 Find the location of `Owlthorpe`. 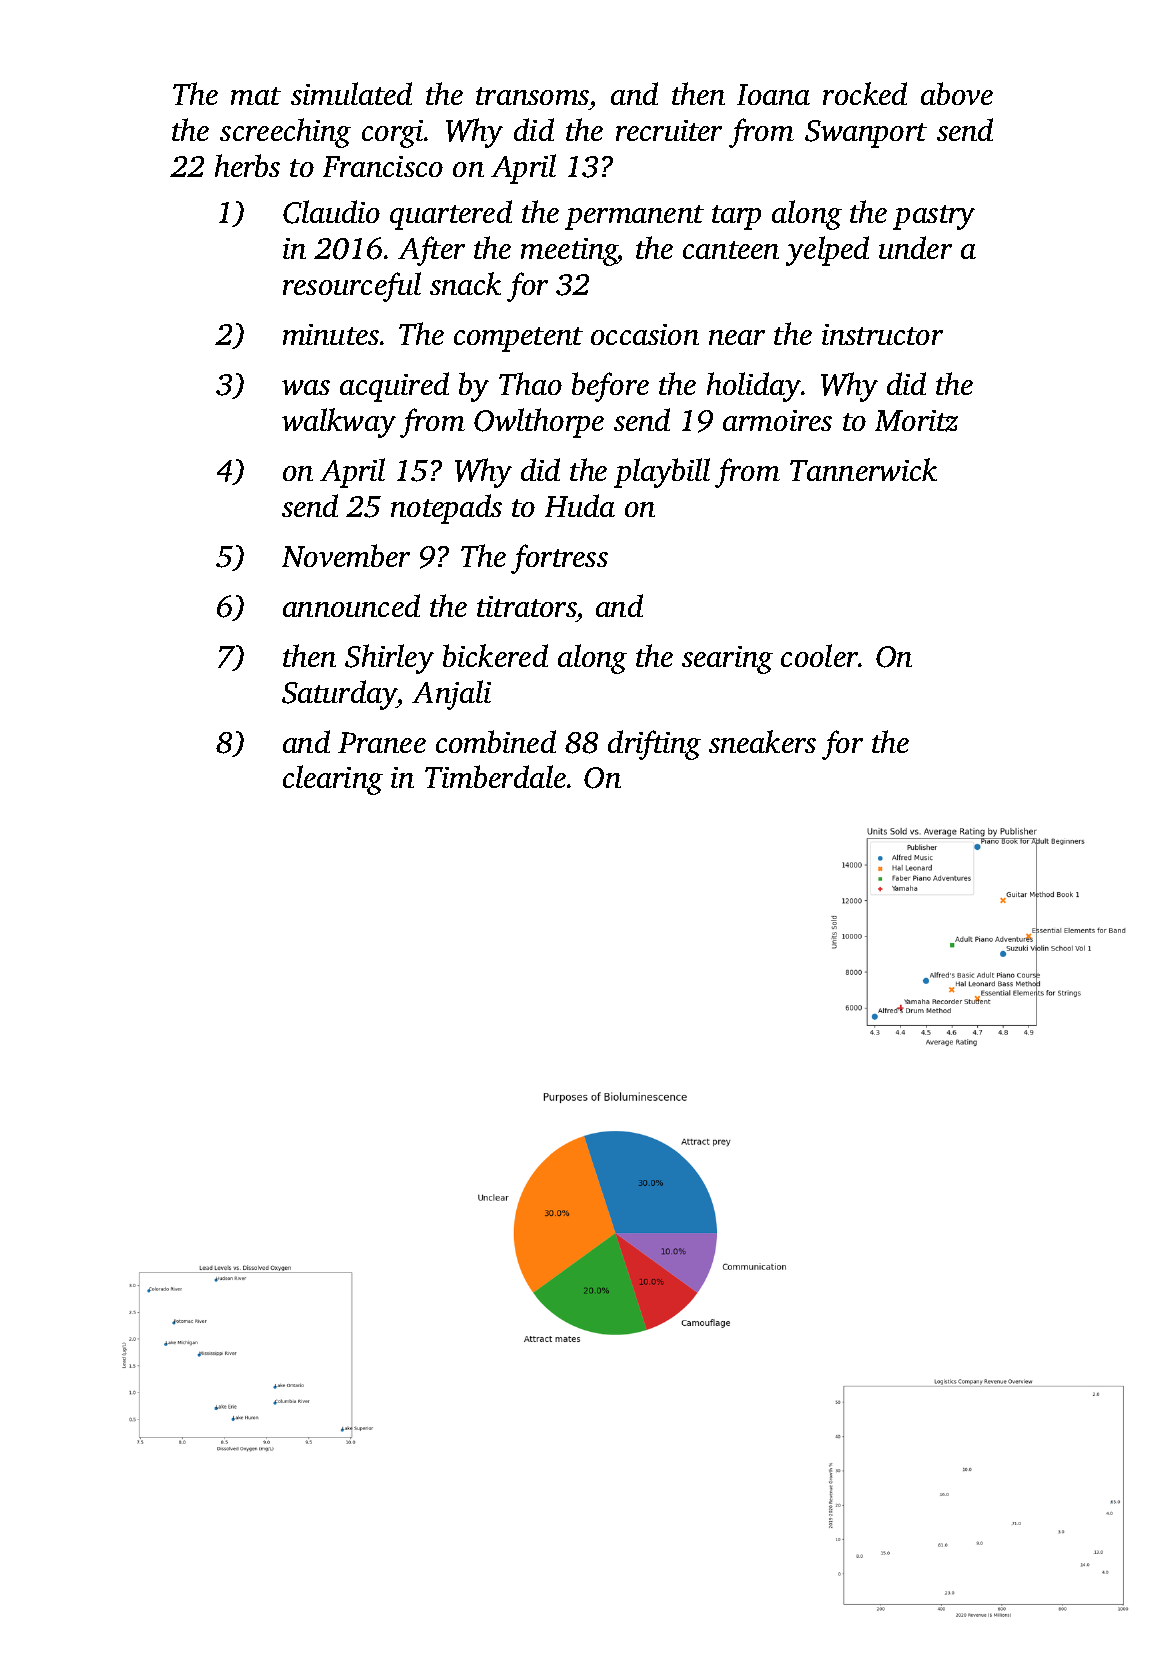

Owlthorpe is located at coordinates (539, 423).
